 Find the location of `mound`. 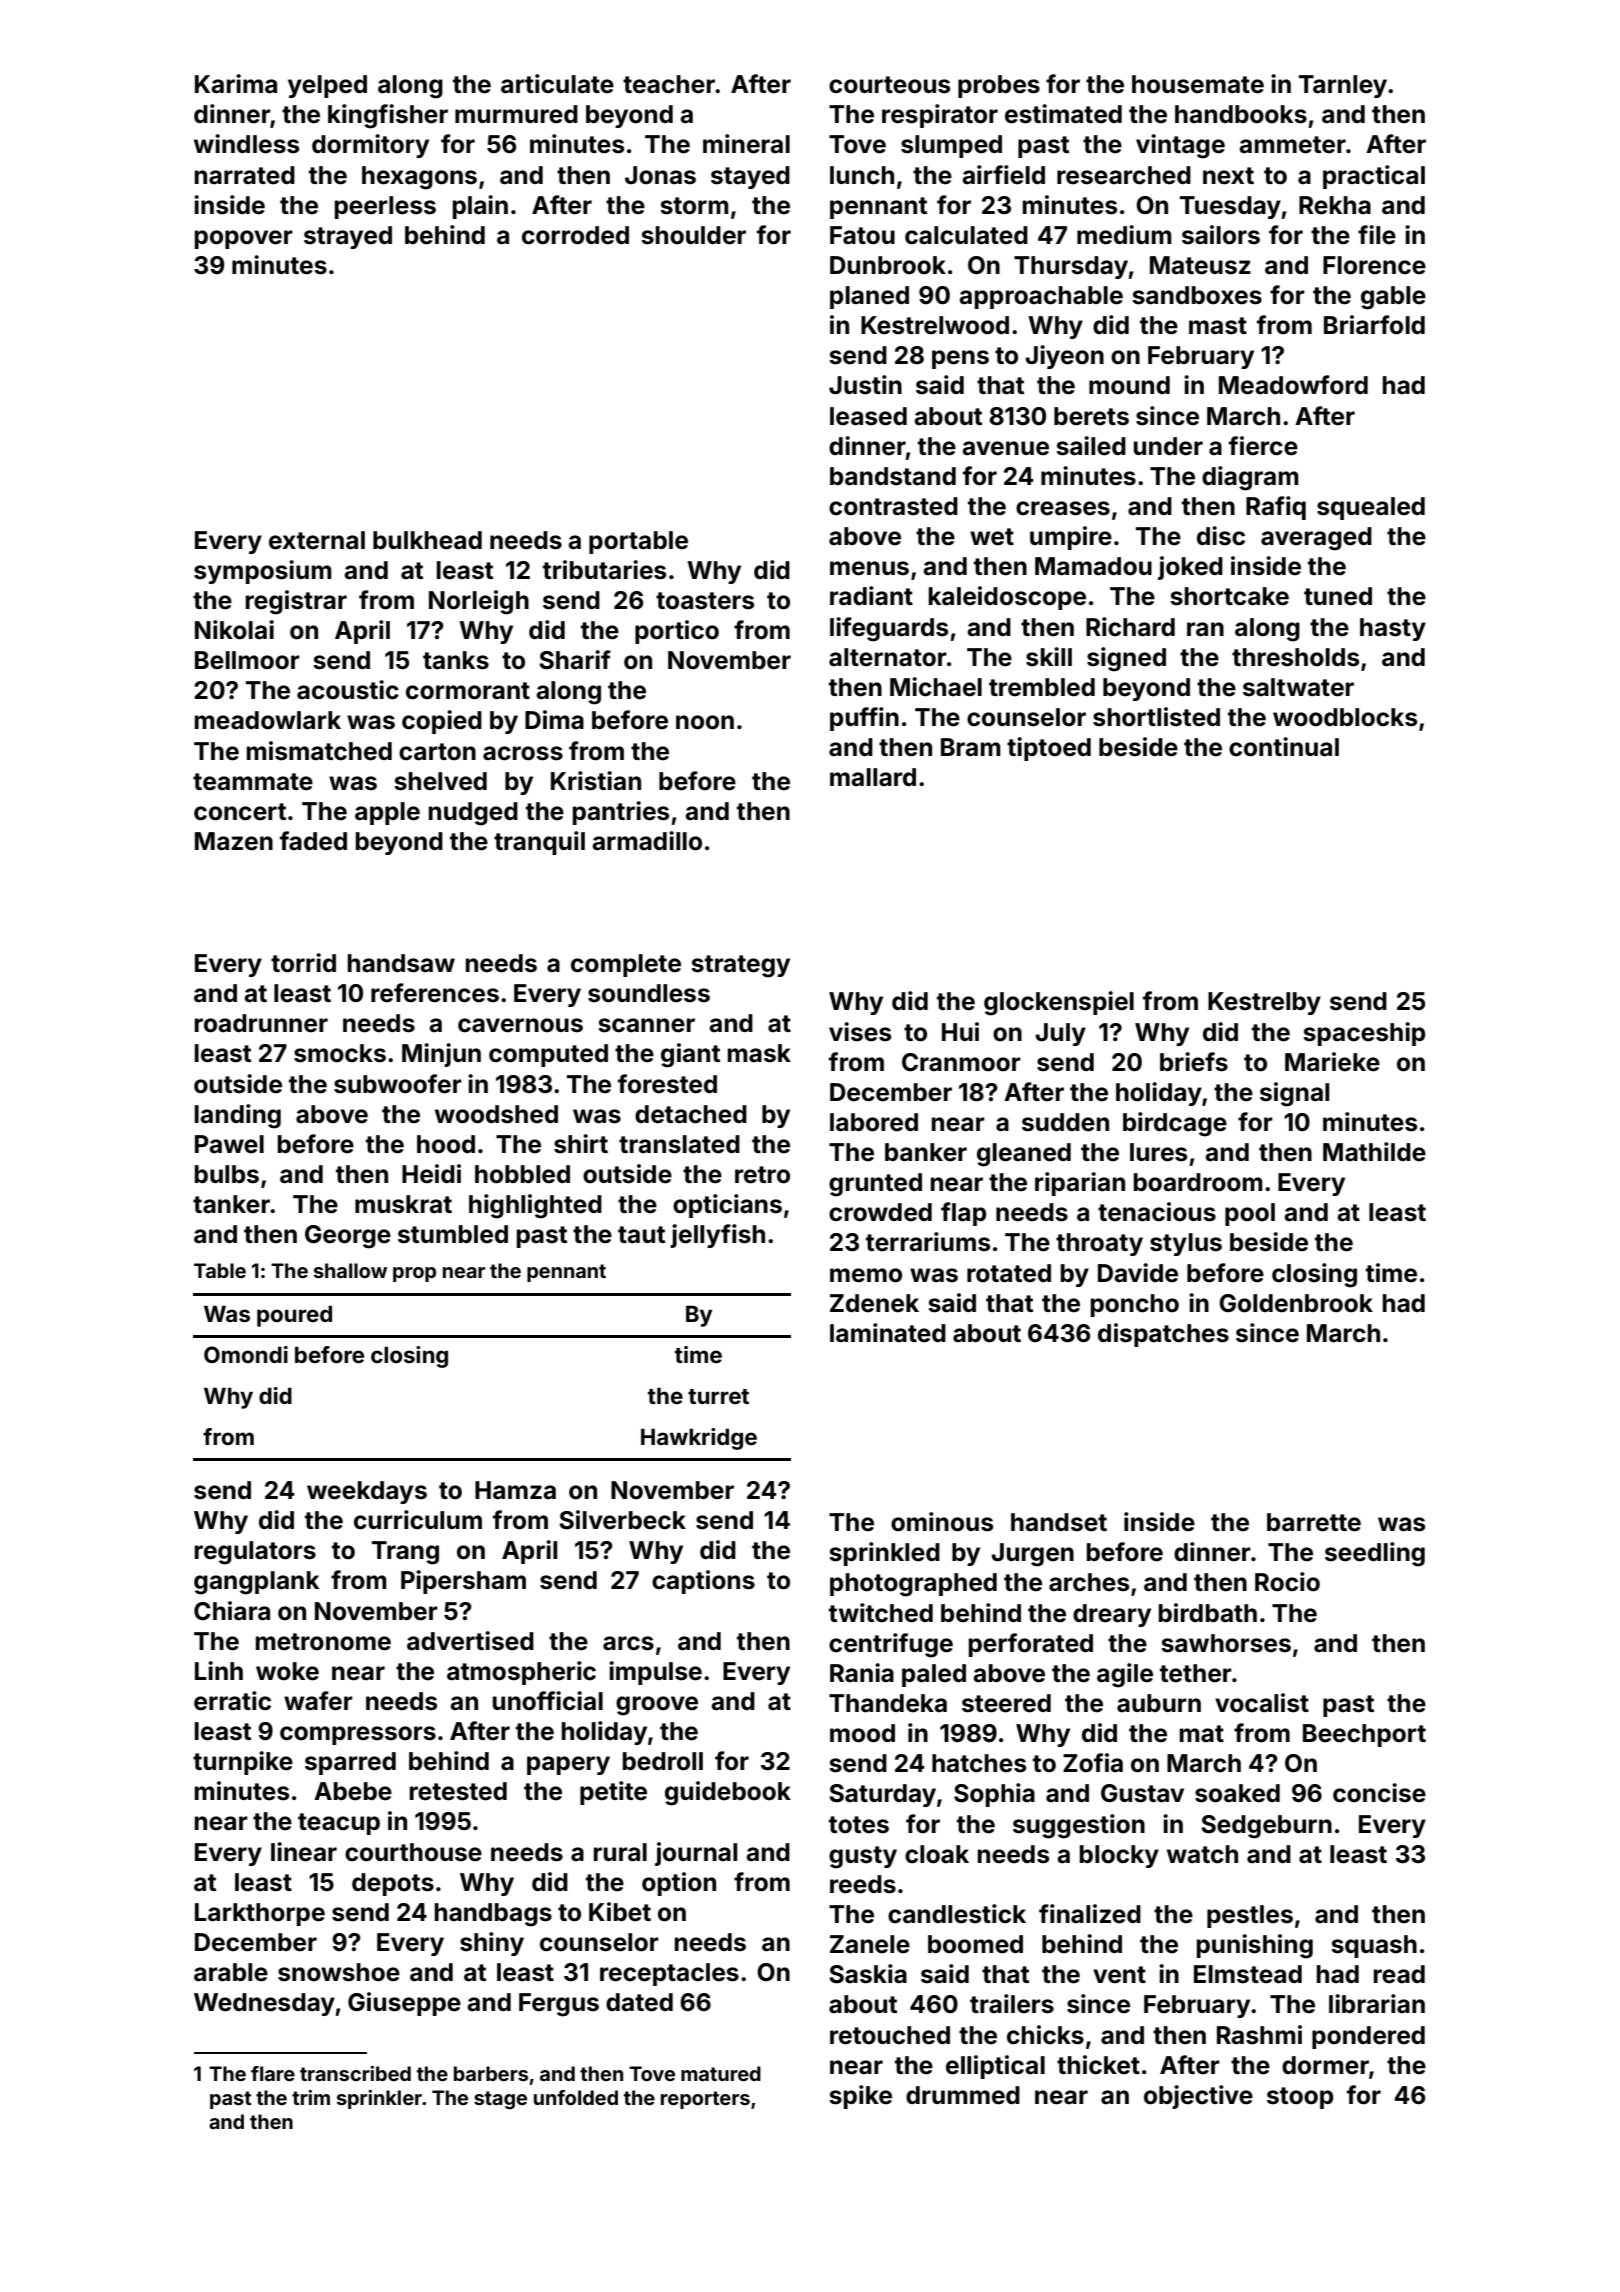

mound is located at coordinates (1129, 385).
